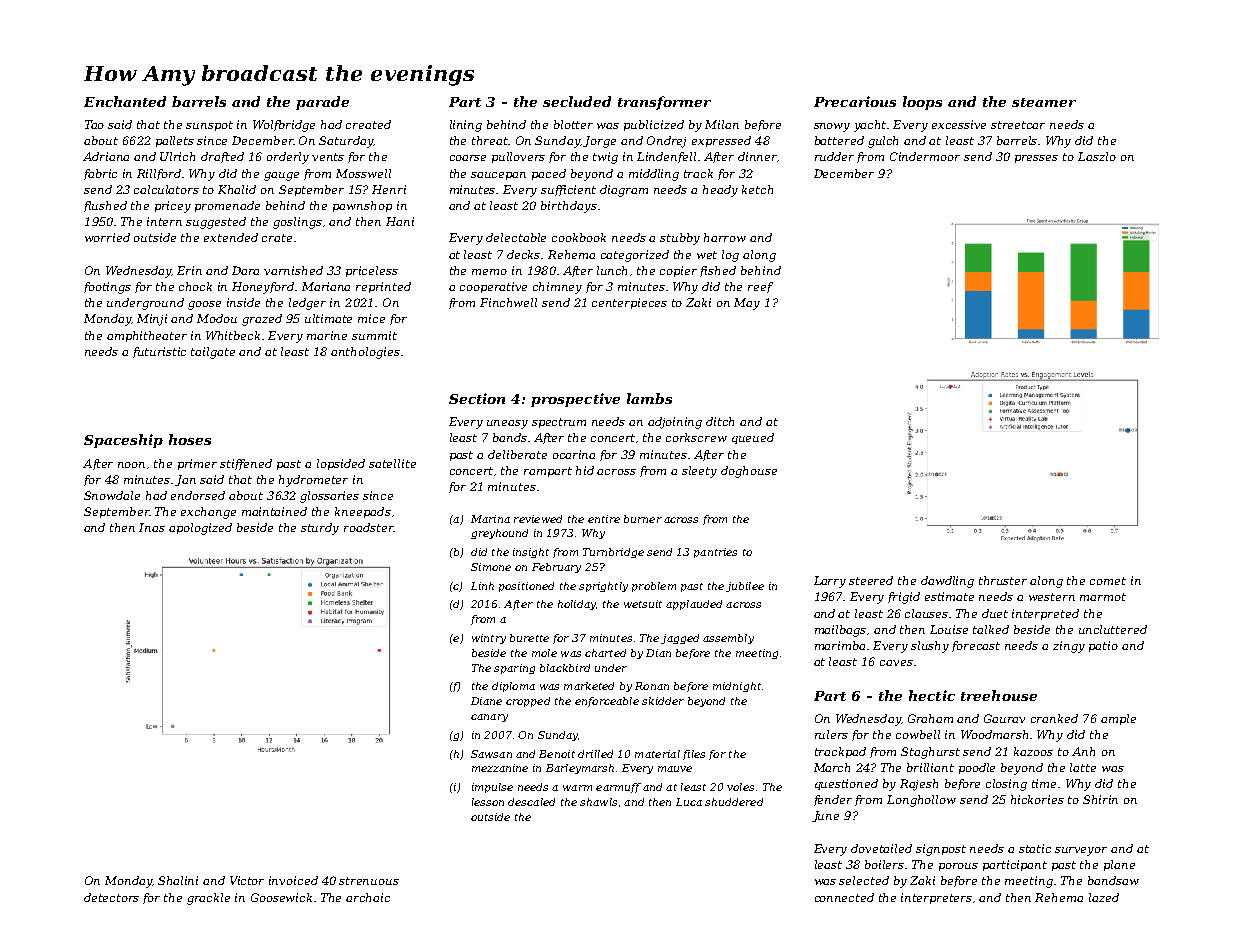  What do you see at coordinates (152, 527) in the image?
I see `Inas` at bounding box center [152, 527].
